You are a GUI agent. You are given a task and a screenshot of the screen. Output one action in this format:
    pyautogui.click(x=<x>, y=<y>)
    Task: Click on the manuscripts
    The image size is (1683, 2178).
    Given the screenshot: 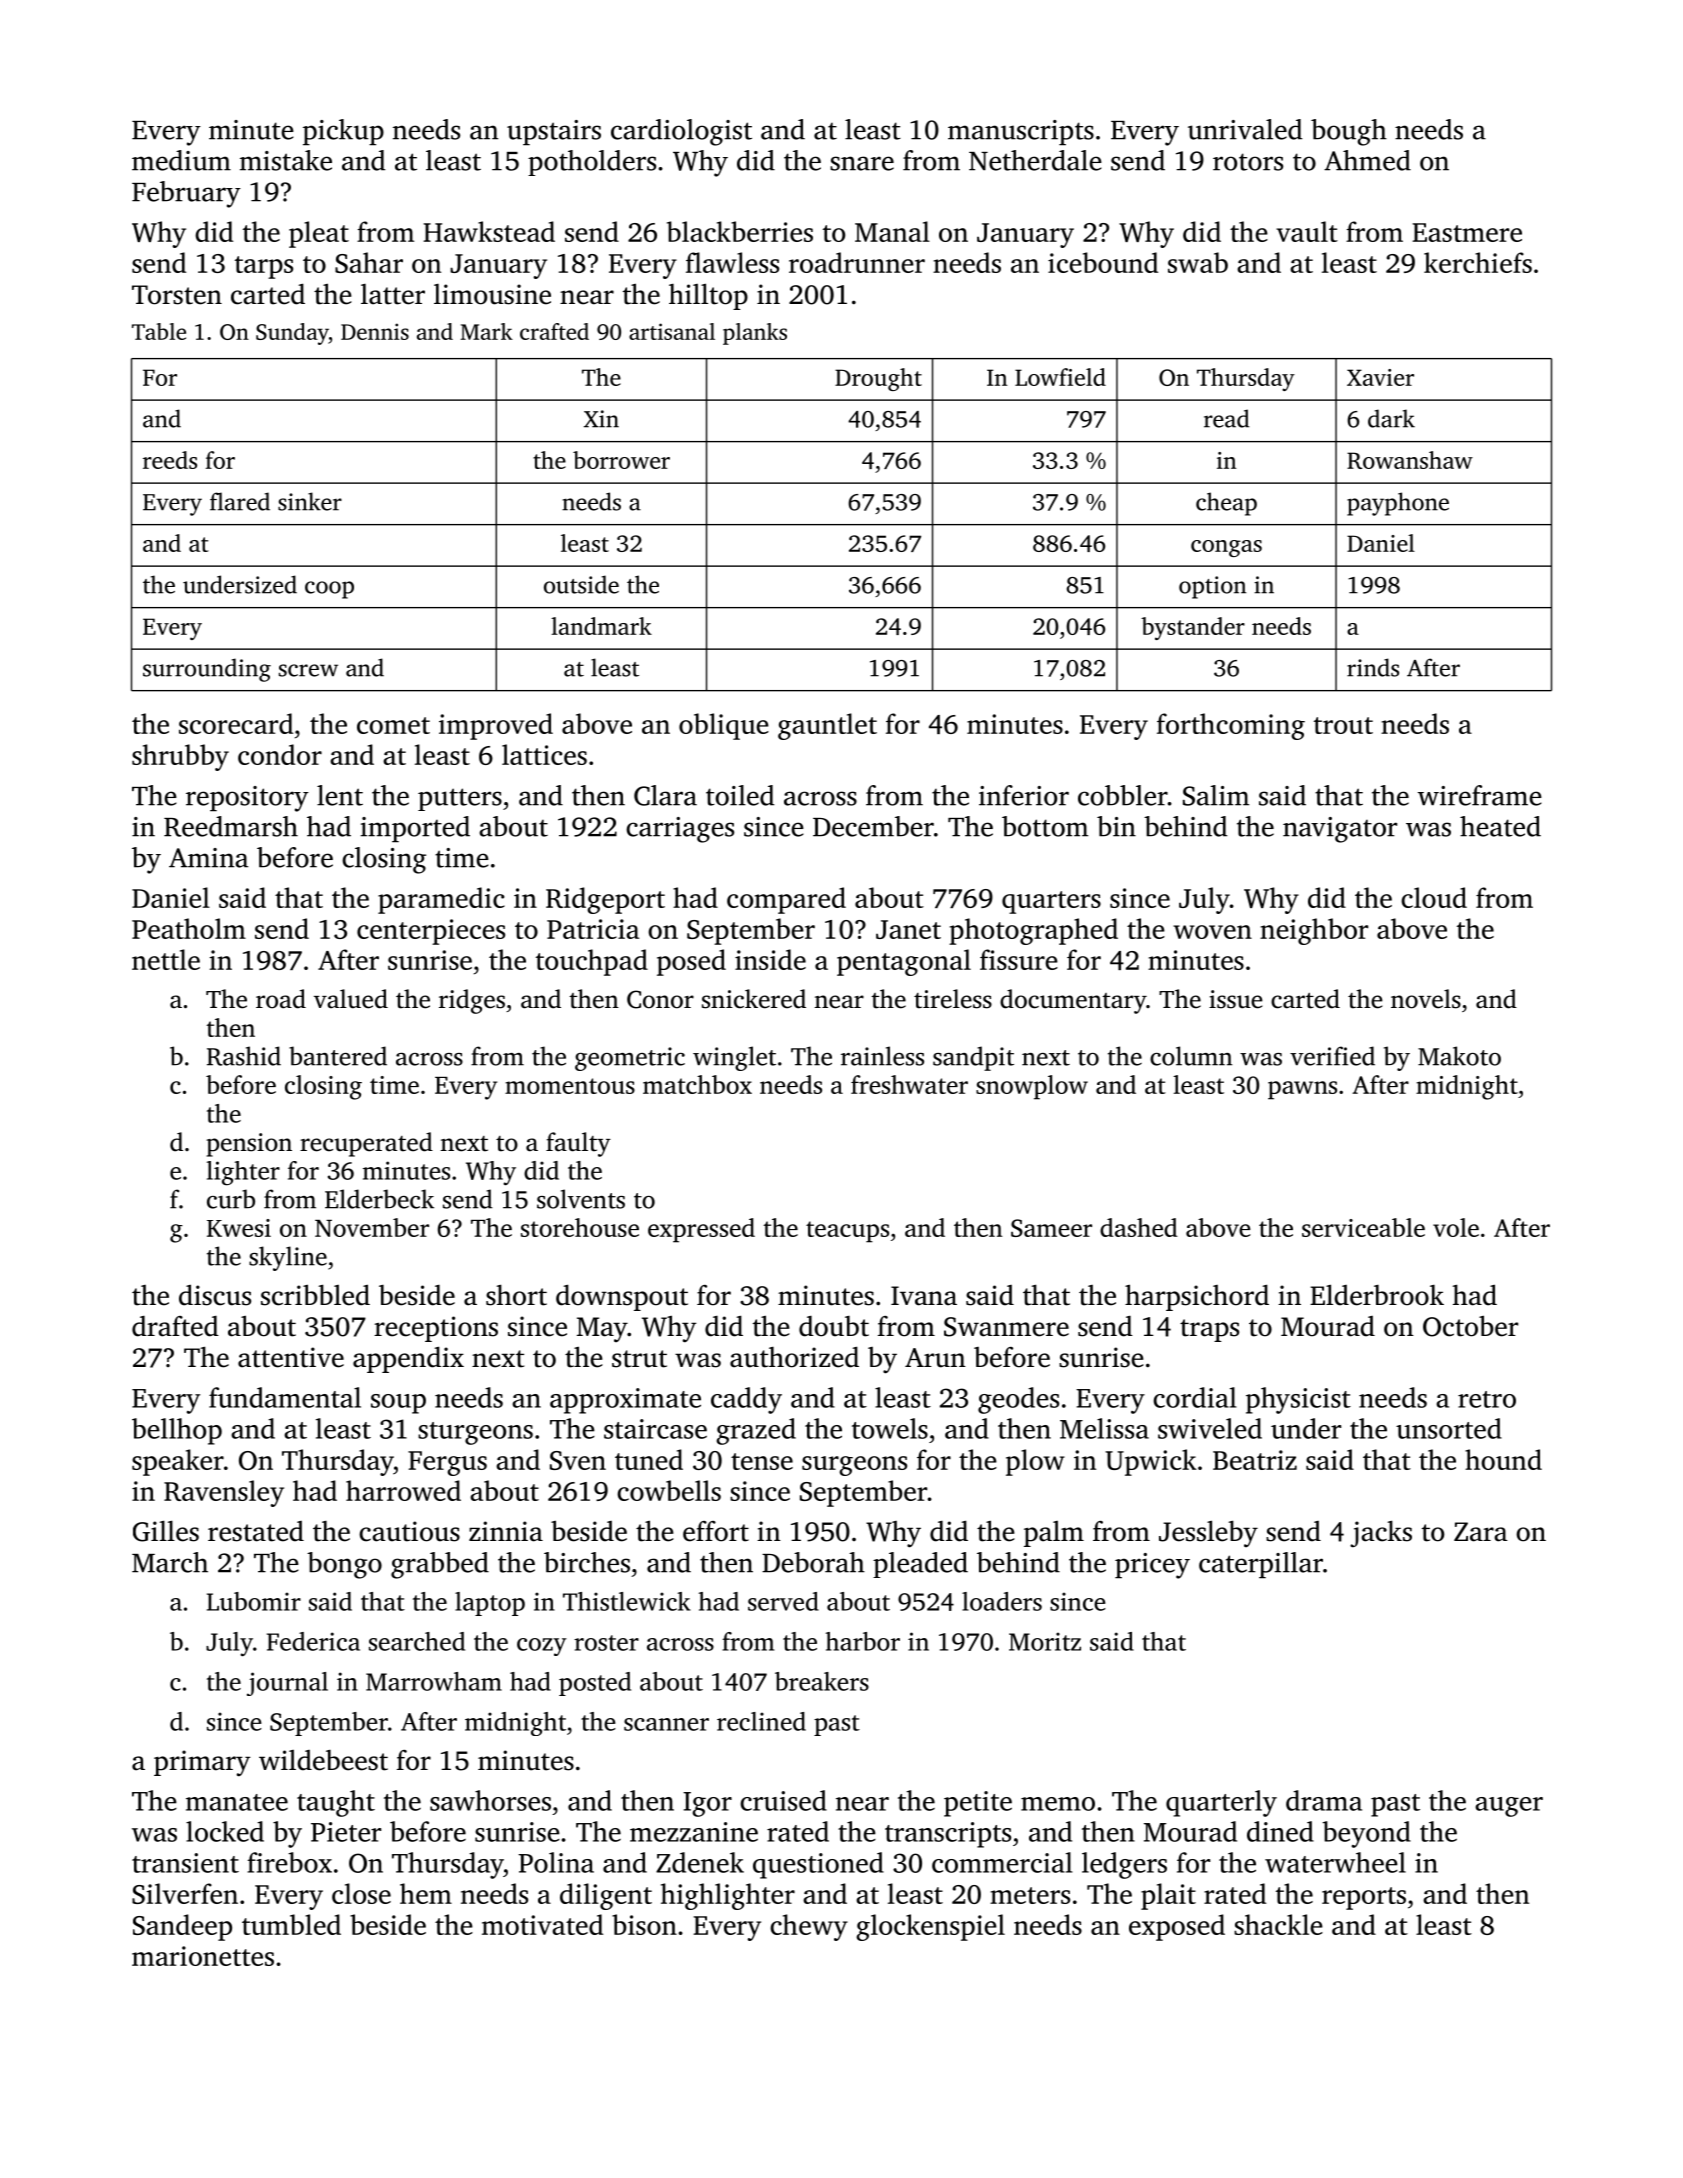 What is the action you would take?
    pyautogui.click(x=1021, y=132)
